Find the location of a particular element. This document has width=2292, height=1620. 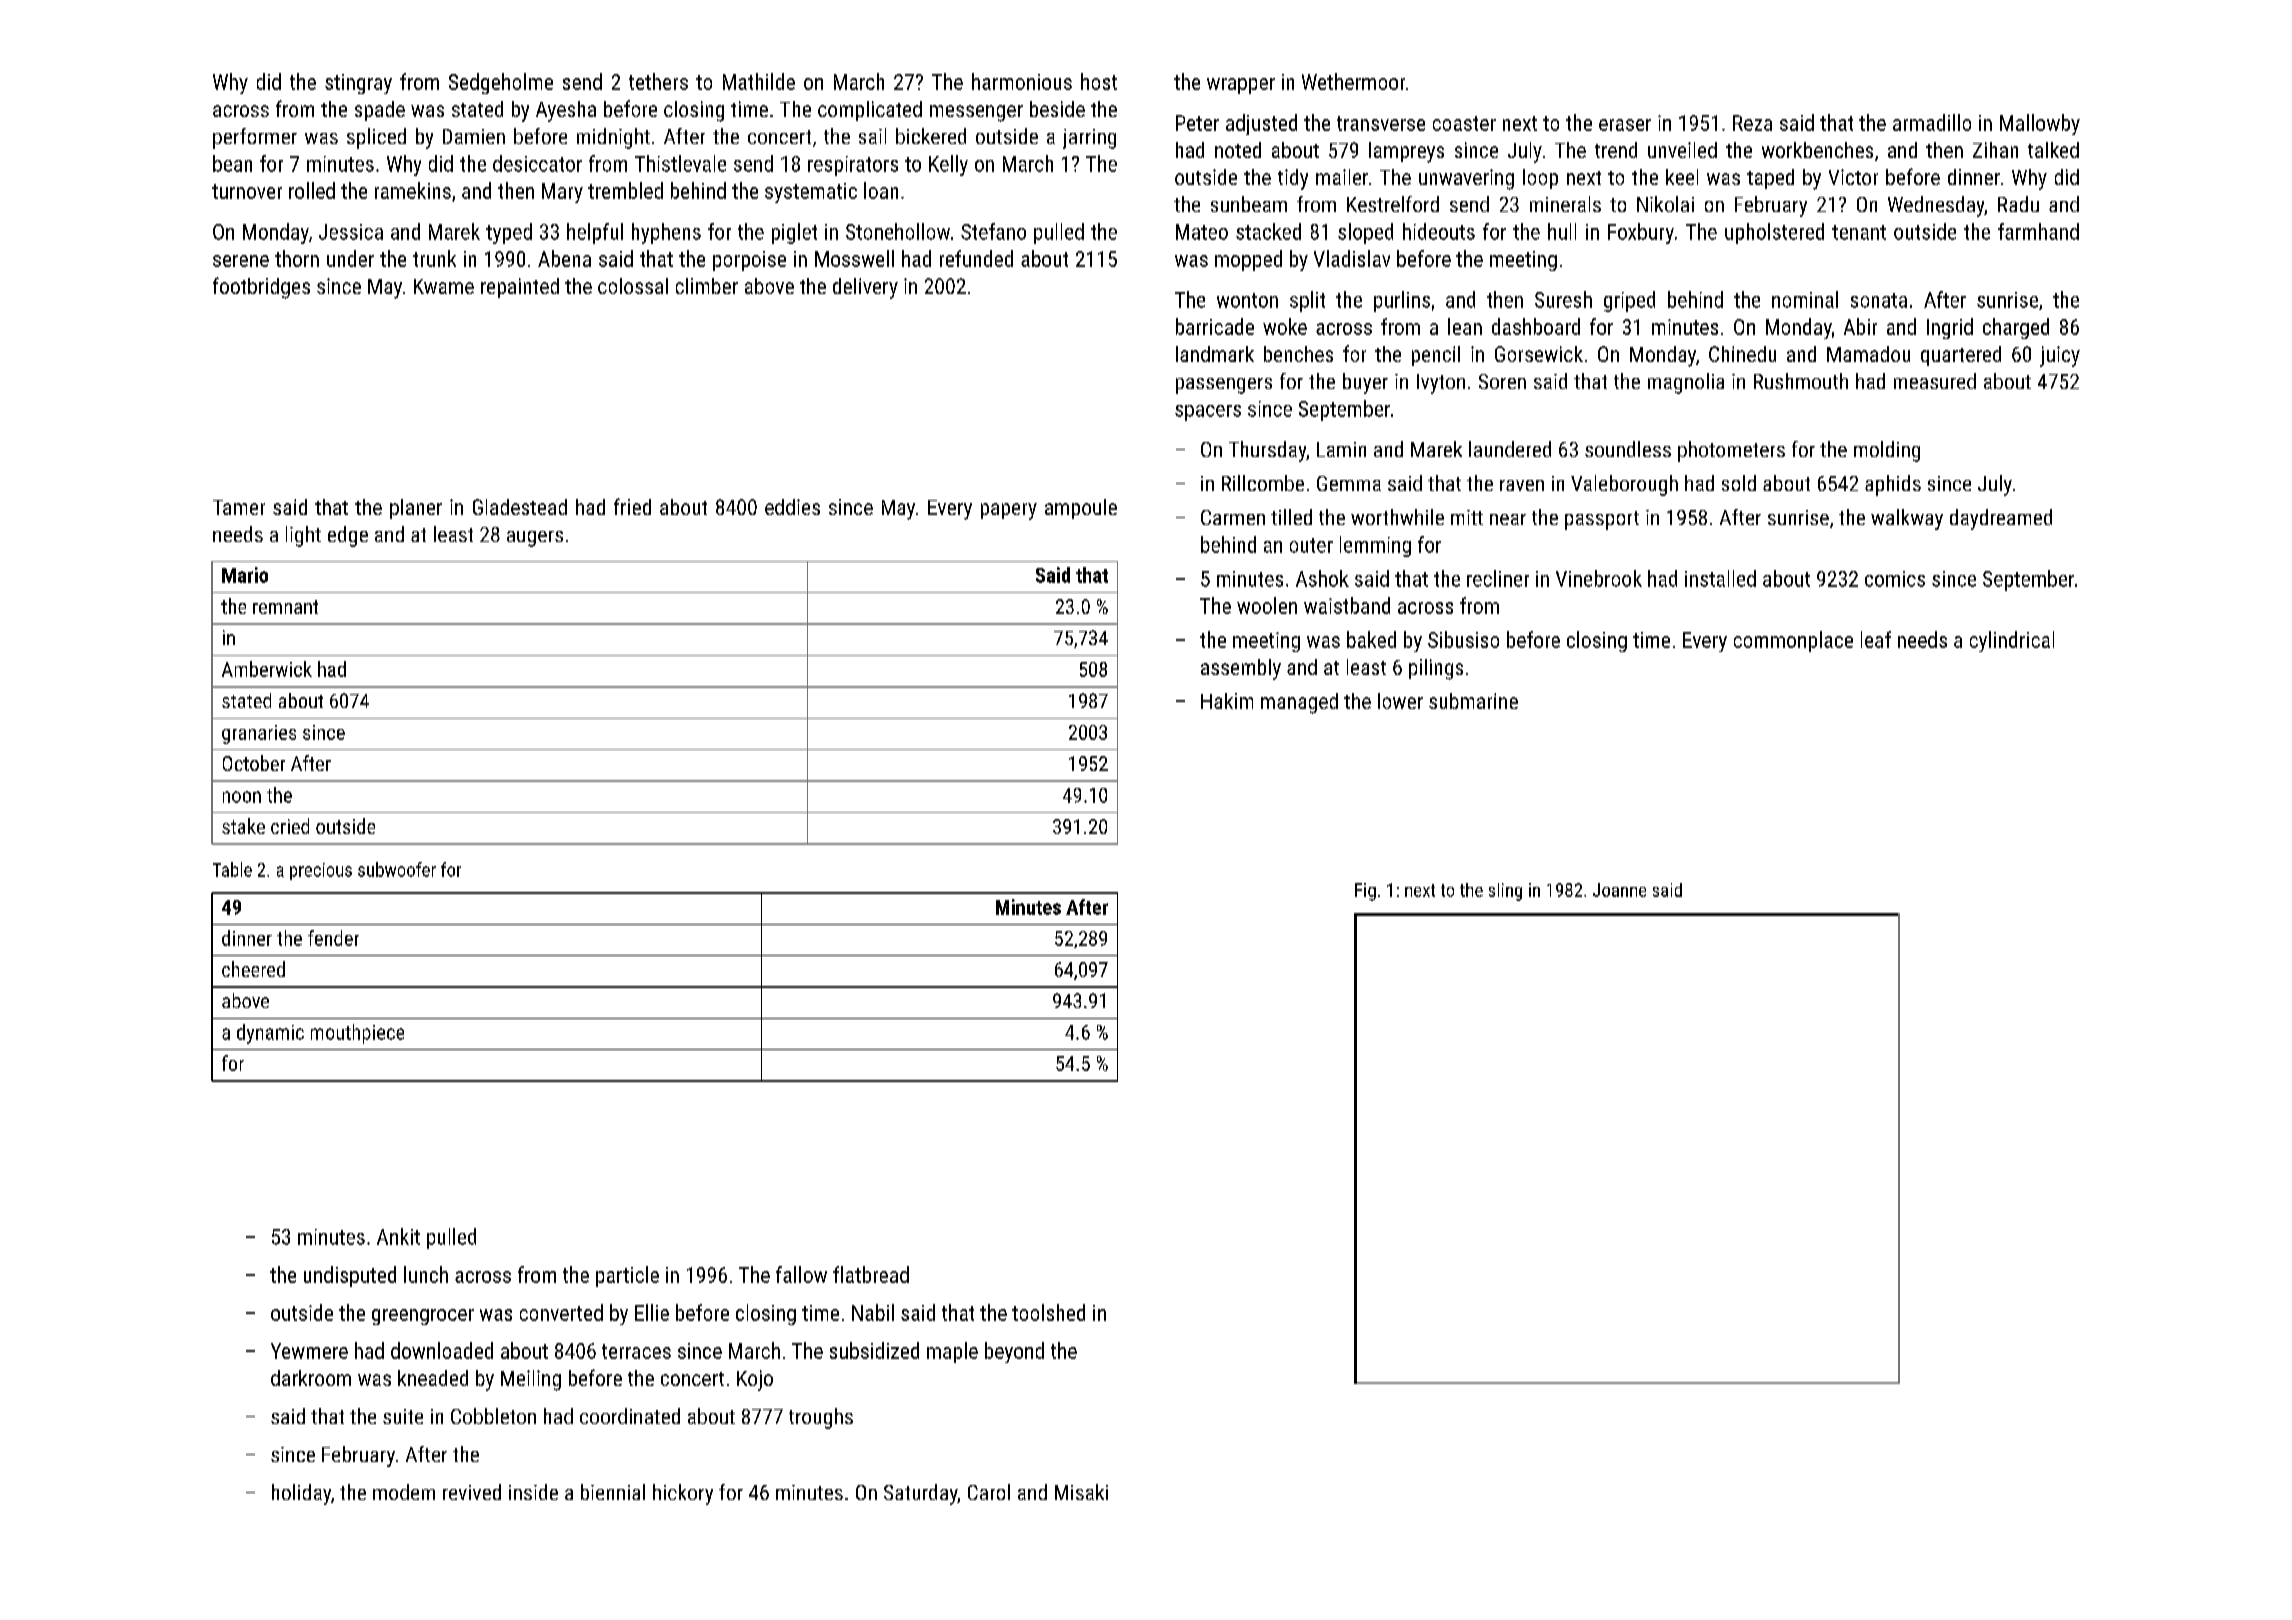

Thistlevale is located at coordinates (680, 163).
